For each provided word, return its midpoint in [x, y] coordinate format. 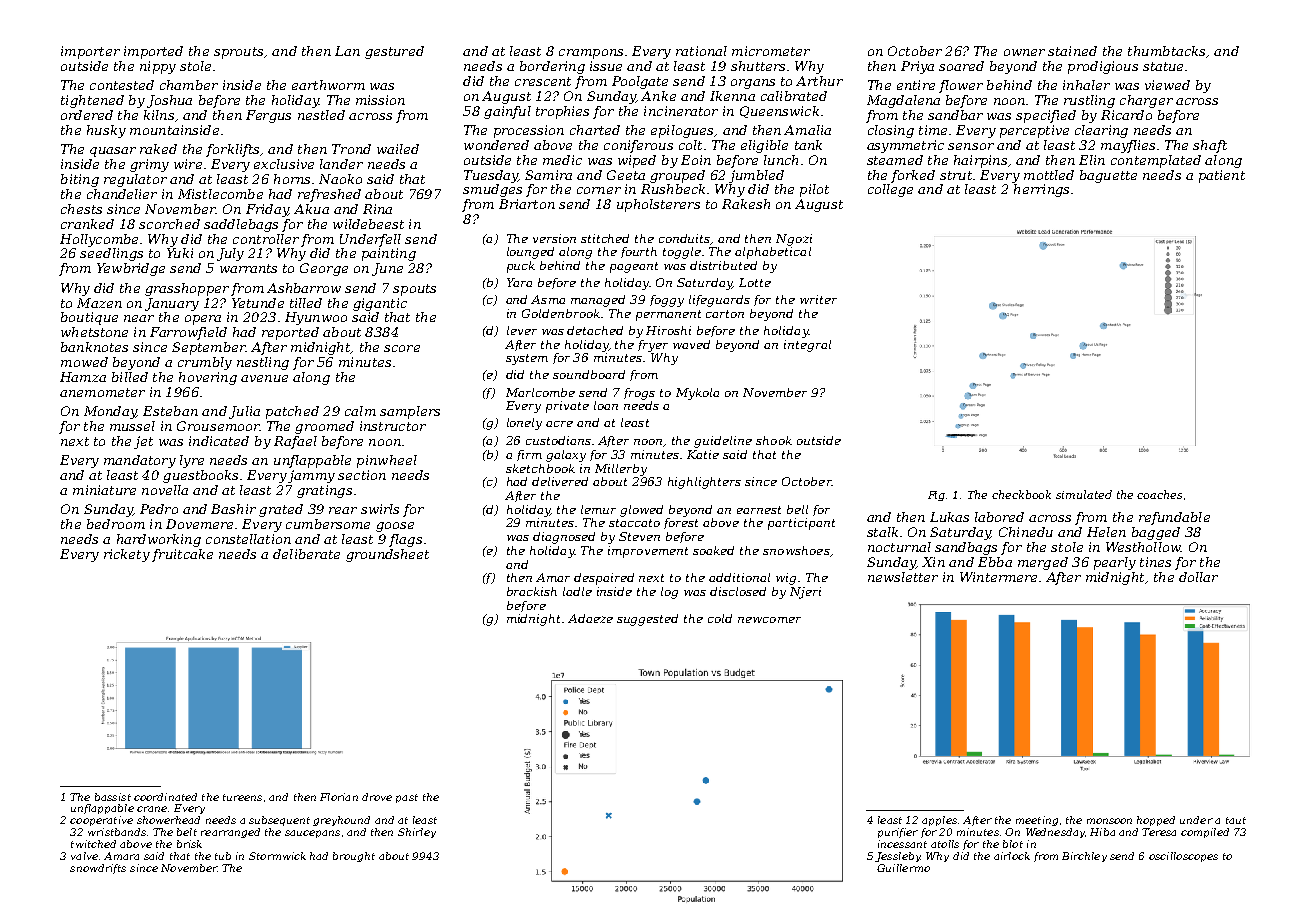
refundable [1174, 518]
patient [1222, 176]
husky [106, 131]
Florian [339, 797]
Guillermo [903, 868]
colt [690, 145]
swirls [380, 509]
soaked [713, 550]
